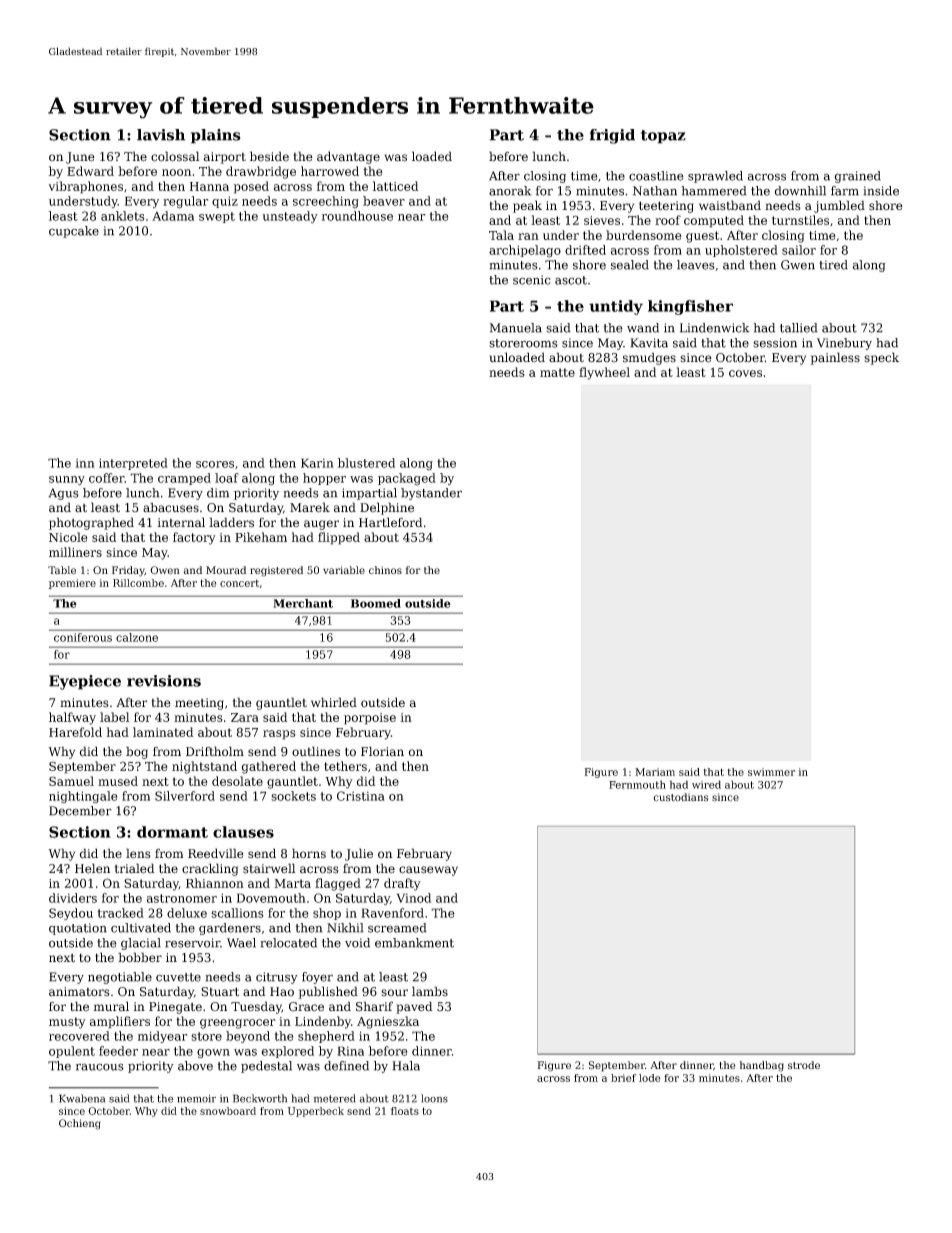 This screenshot has height=1233, width=952. I want to click on swimmer, so click(771, 772).
